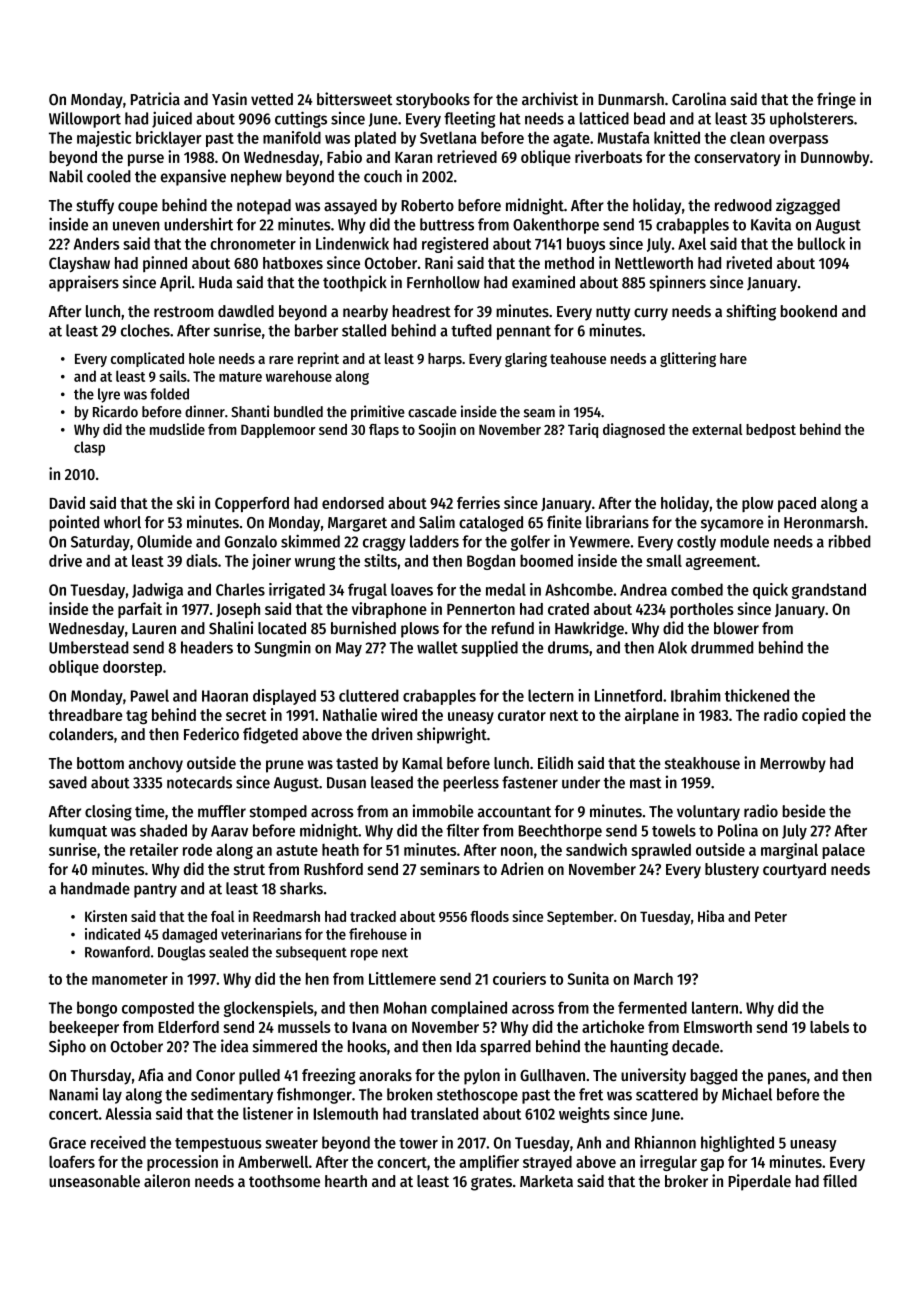 Image resolution: width=924 pixels, height=1308 pixels. I want to click on bedpost, so click(771, 431).
